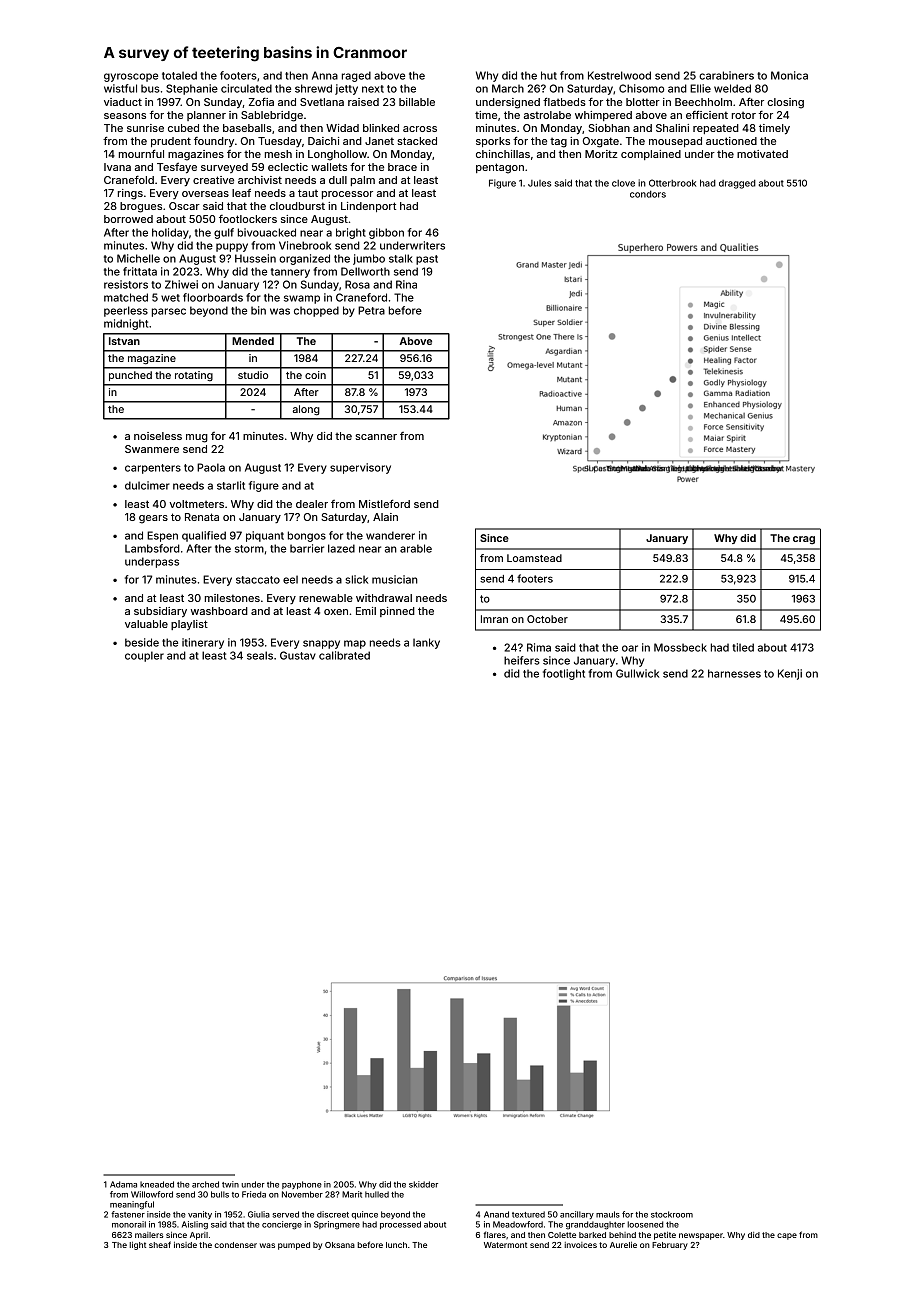  What do you see at coordinates (158, 436) in the page?
I see `noiseless` at bounding box center [158, 436].
